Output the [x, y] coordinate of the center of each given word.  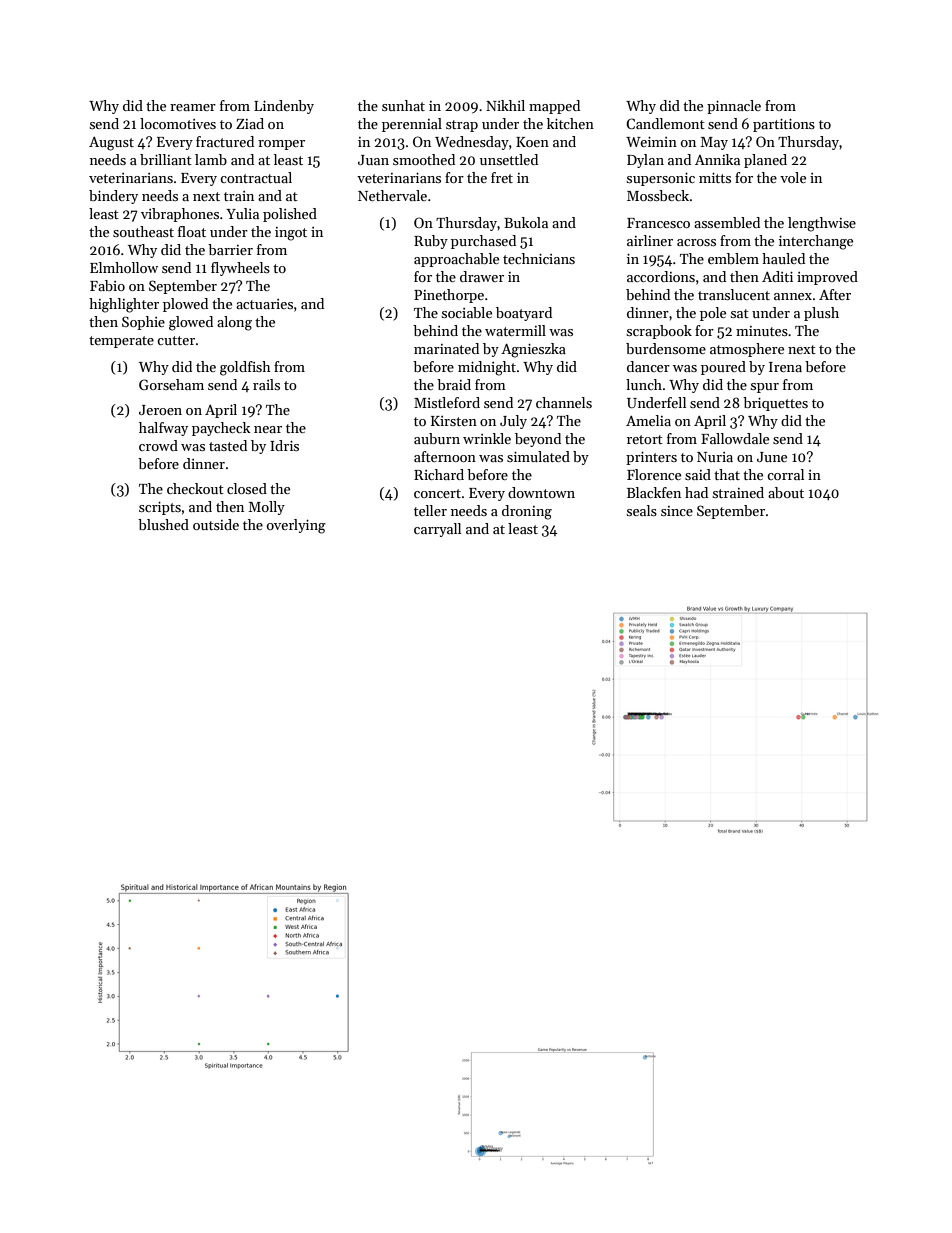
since [677, 511]
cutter [176, 340]
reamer [193, 107]
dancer [648, 366]
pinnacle [734, 107]
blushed [163, 524]
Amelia [648, 420]
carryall [437, 530]
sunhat [403, 105]
